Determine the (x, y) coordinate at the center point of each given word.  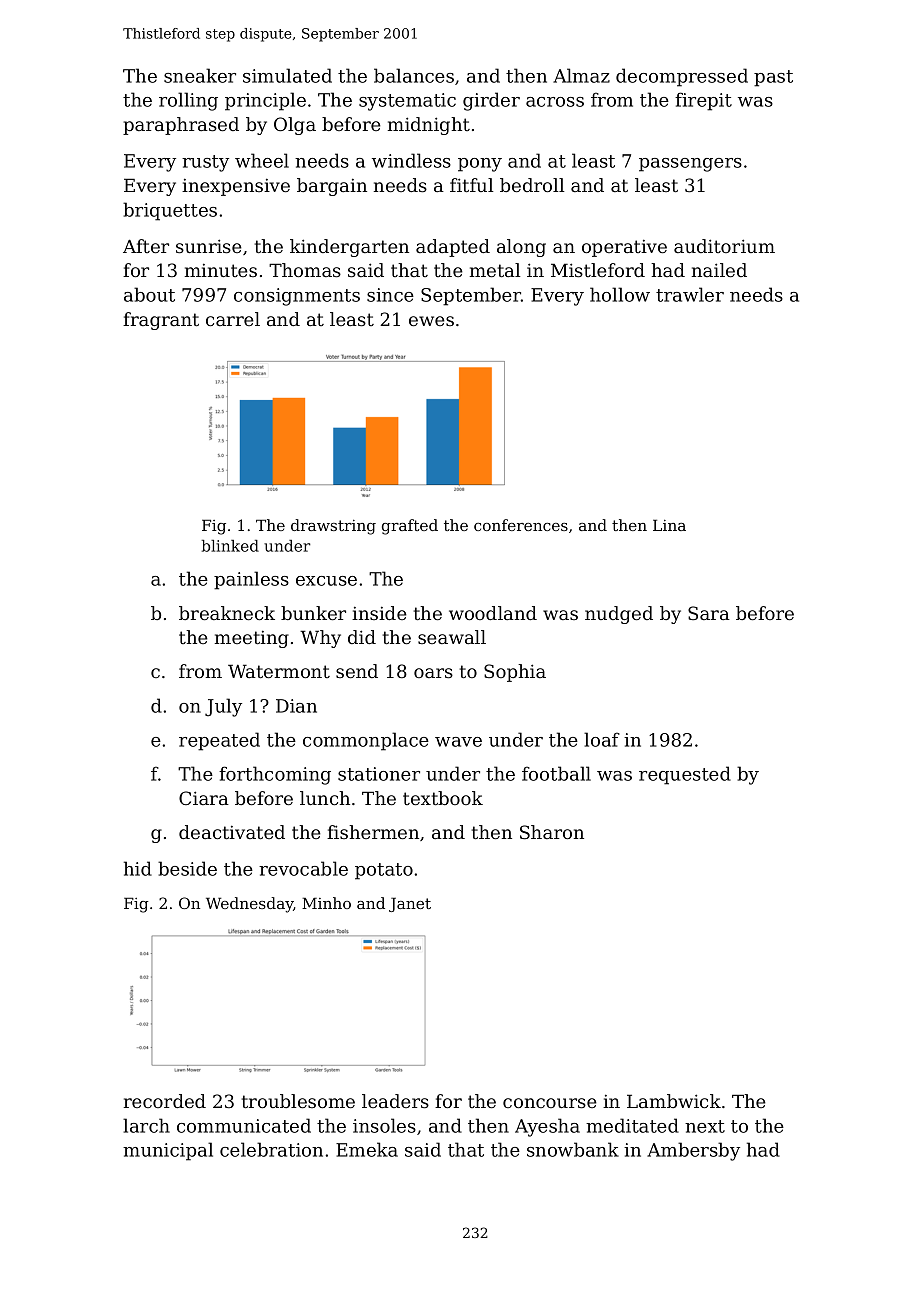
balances (414, 75)
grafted (410, 527)
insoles (384, 1125)
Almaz (581, 75)
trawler (690, 294)
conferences (521, 525)
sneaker (200, 75)
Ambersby (693, 1151)
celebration (271, 1149)
